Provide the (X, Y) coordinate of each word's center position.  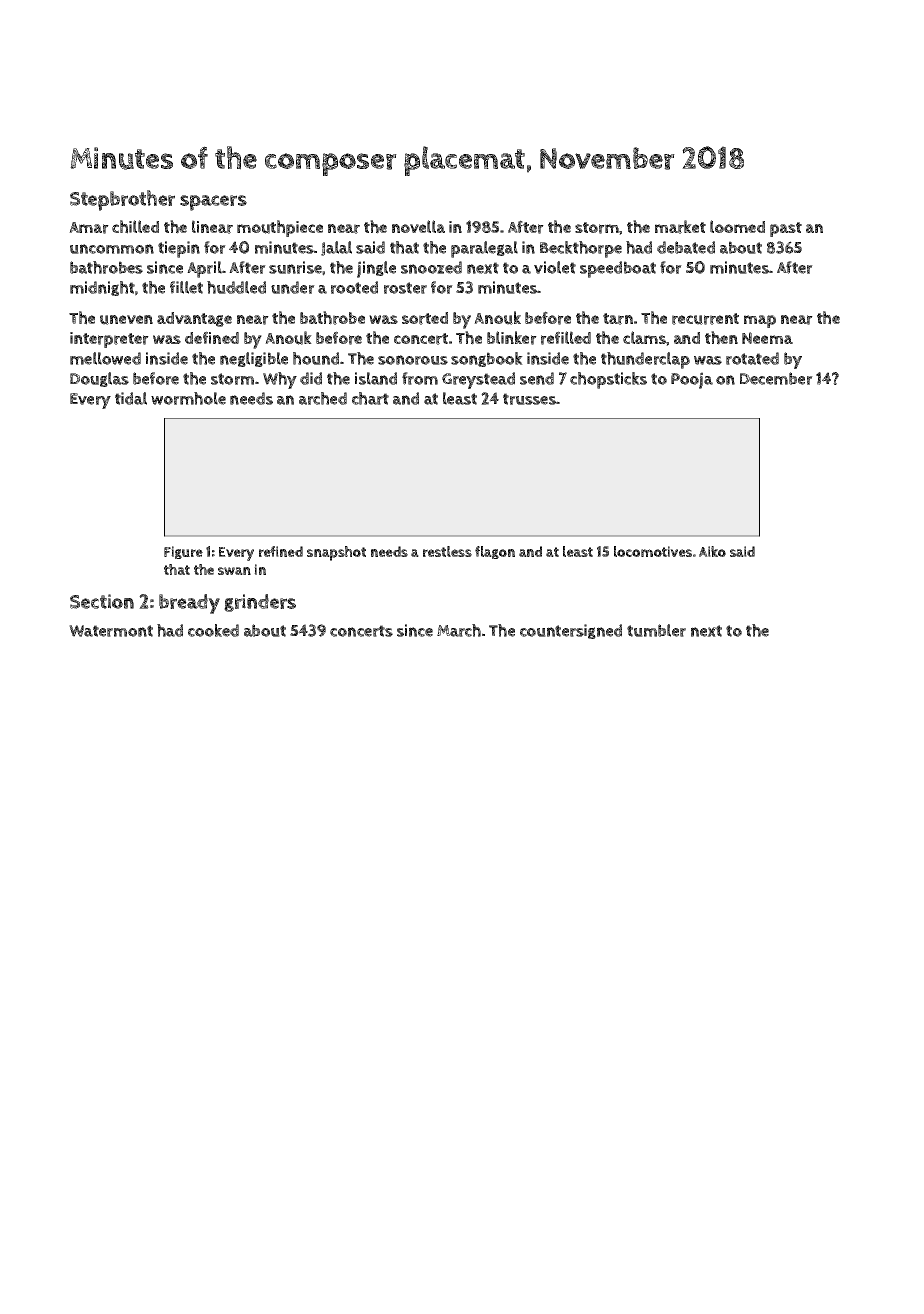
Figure (183, 552)
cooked (213, 630)
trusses (529, 399)
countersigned (571, 631)
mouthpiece (280, 228)
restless (447, 551)
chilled (135, 227)
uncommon (112, 249)
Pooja (692, 380)
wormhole (188, 398)
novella (418, 226)
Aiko (712, 551)
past (786, 229)
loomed (737, 226)
